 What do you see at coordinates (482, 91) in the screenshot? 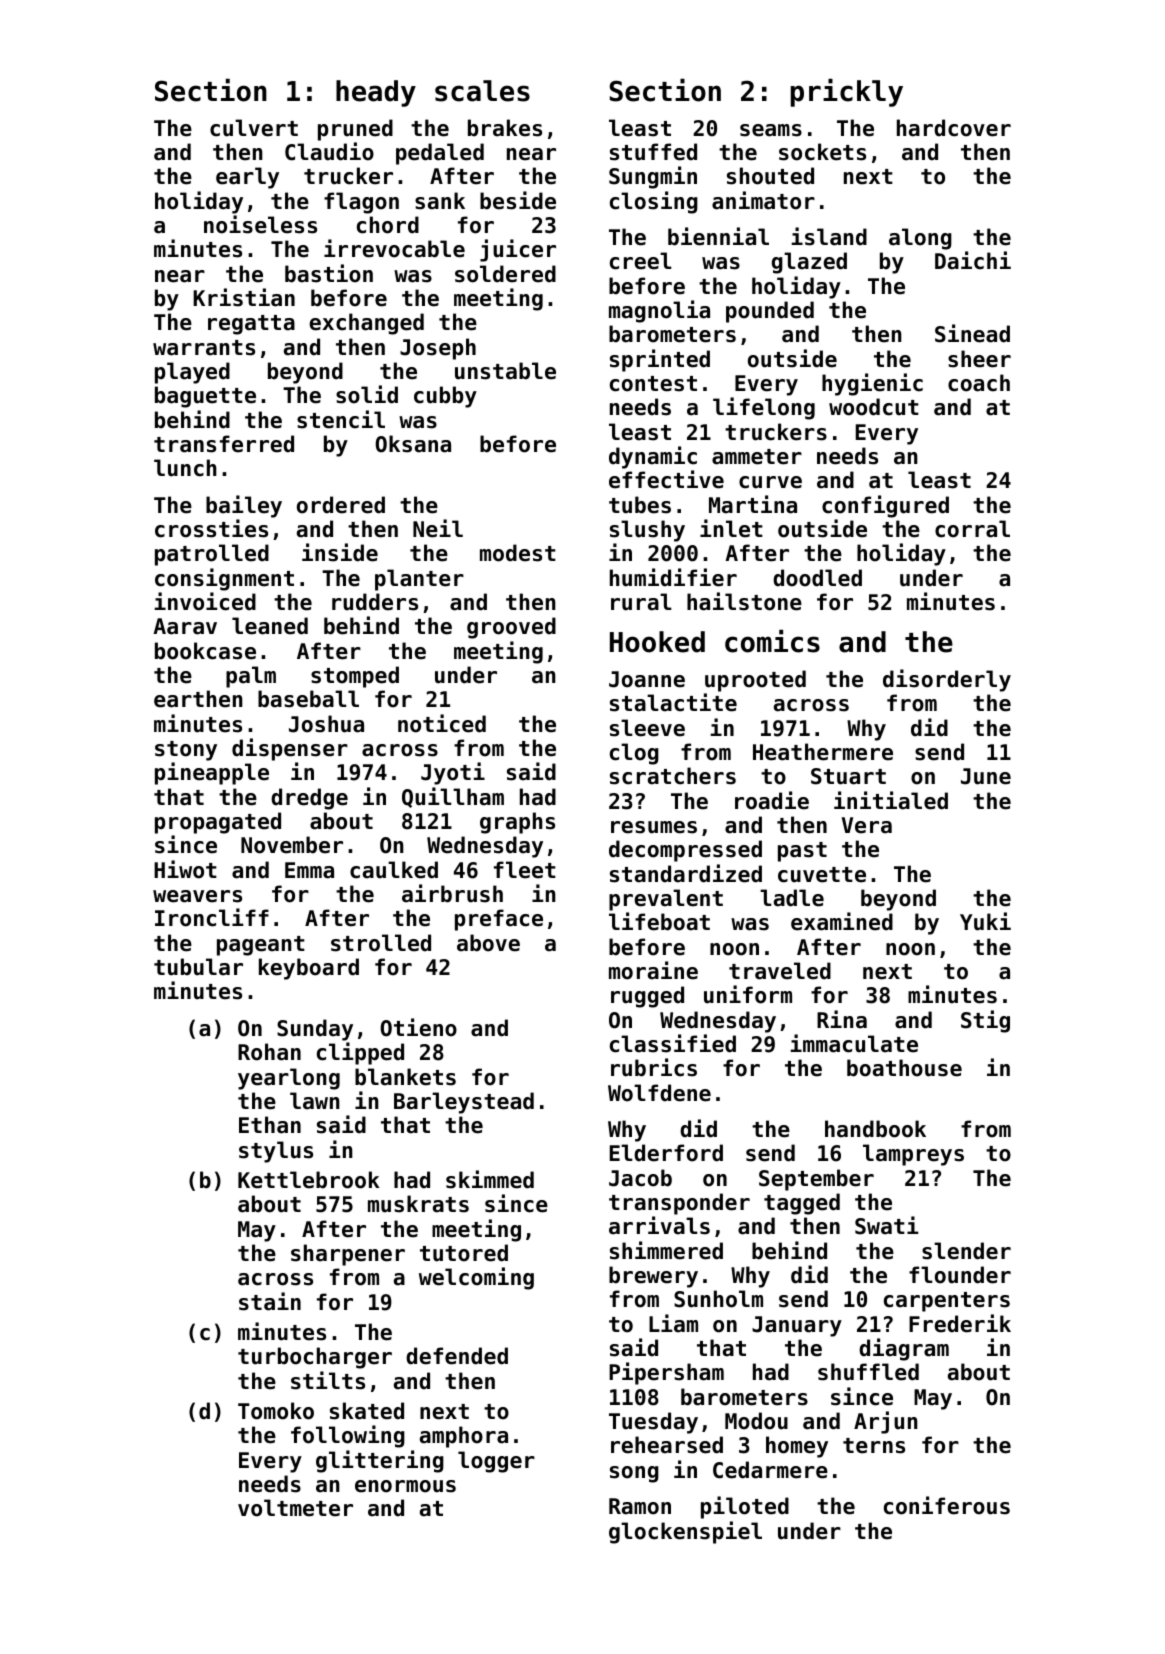
I see `scales` at bounding box center [482, 91].
